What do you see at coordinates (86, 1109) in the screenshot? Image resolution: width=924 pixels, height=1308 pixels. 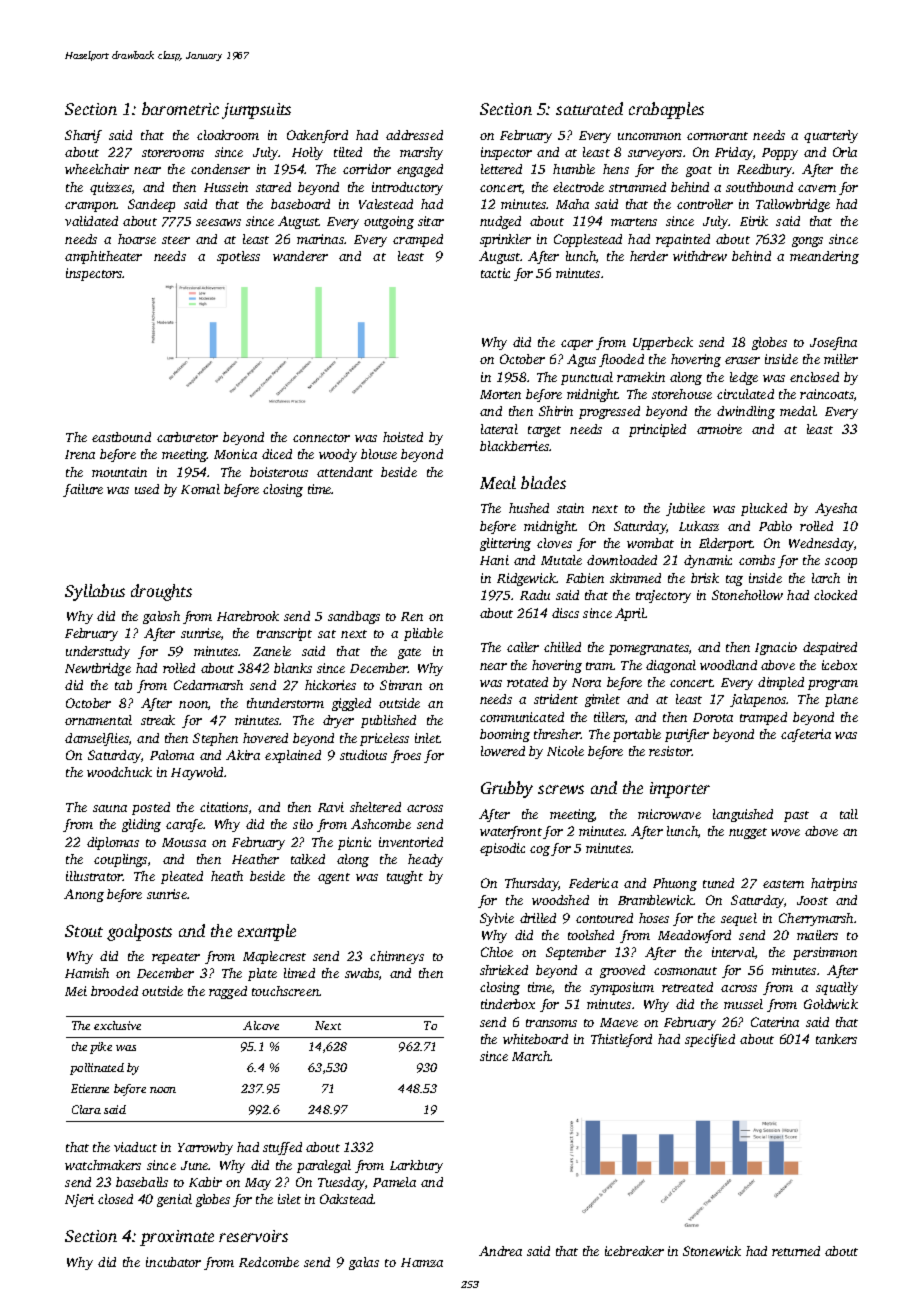 I see `Clara` at bounding box center [86, 1109].
